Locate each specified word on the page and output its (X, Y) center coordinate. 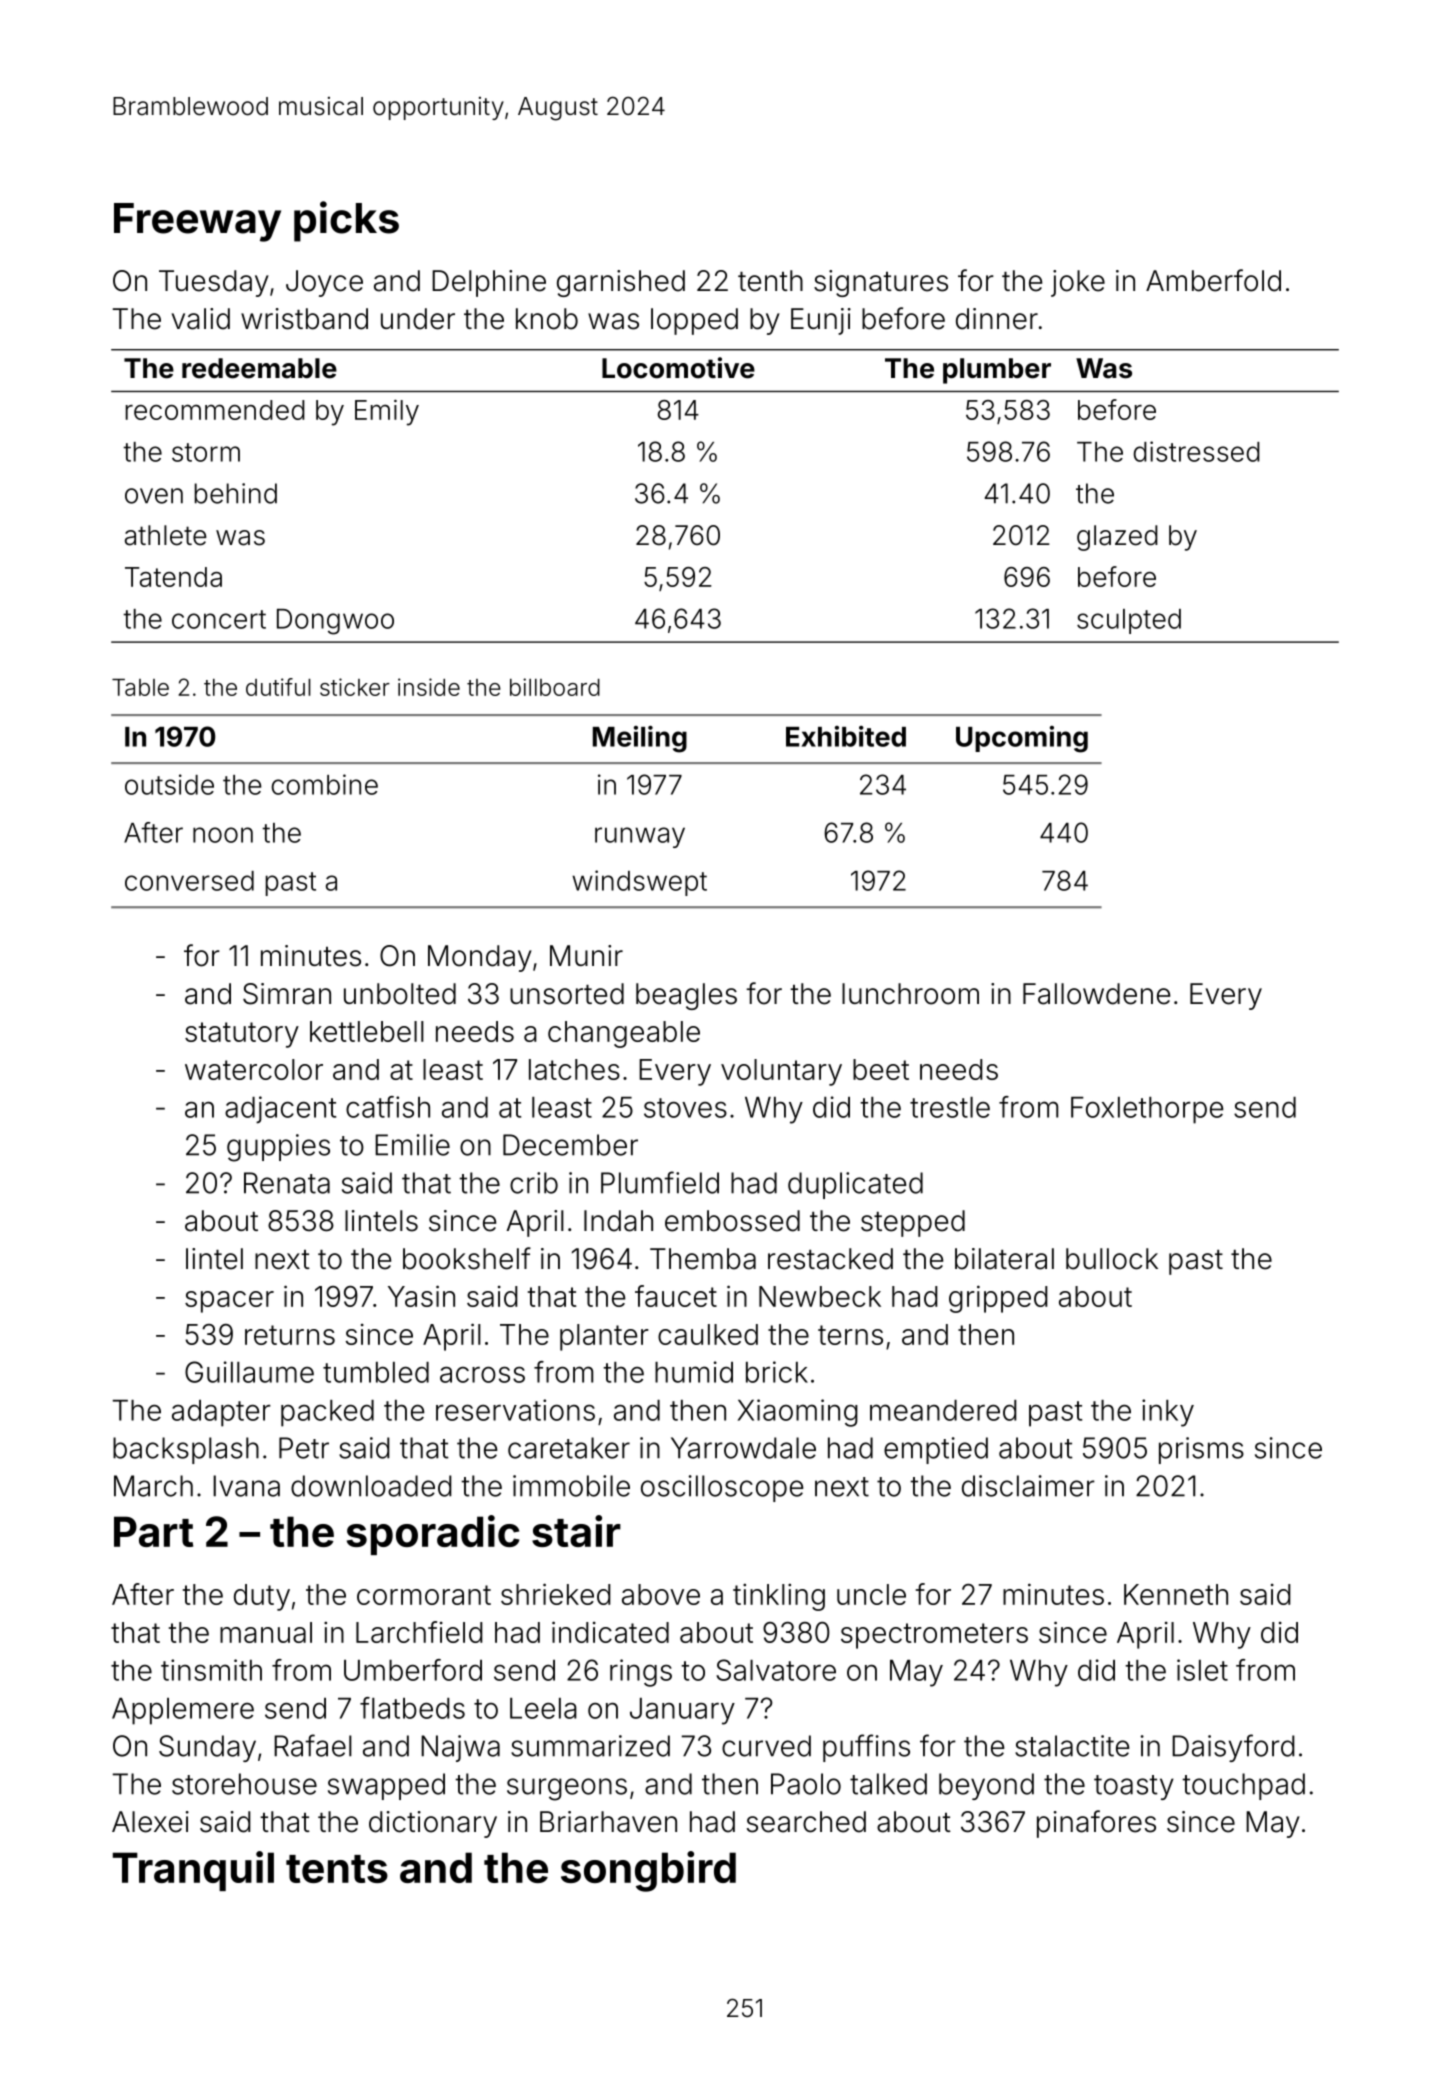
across (482, 1375)
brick (777, 1372)
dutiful (278, 687)
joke (1078, 283)
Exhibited (846, 736)
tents (337, 1869)
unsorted (567, 994)
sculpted (1129, 621)
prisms (1201, 1450)
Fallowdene (1096, 994)
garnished (621, 283)
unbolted (400, 994)
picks (346, 221)
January (682, 1711)
